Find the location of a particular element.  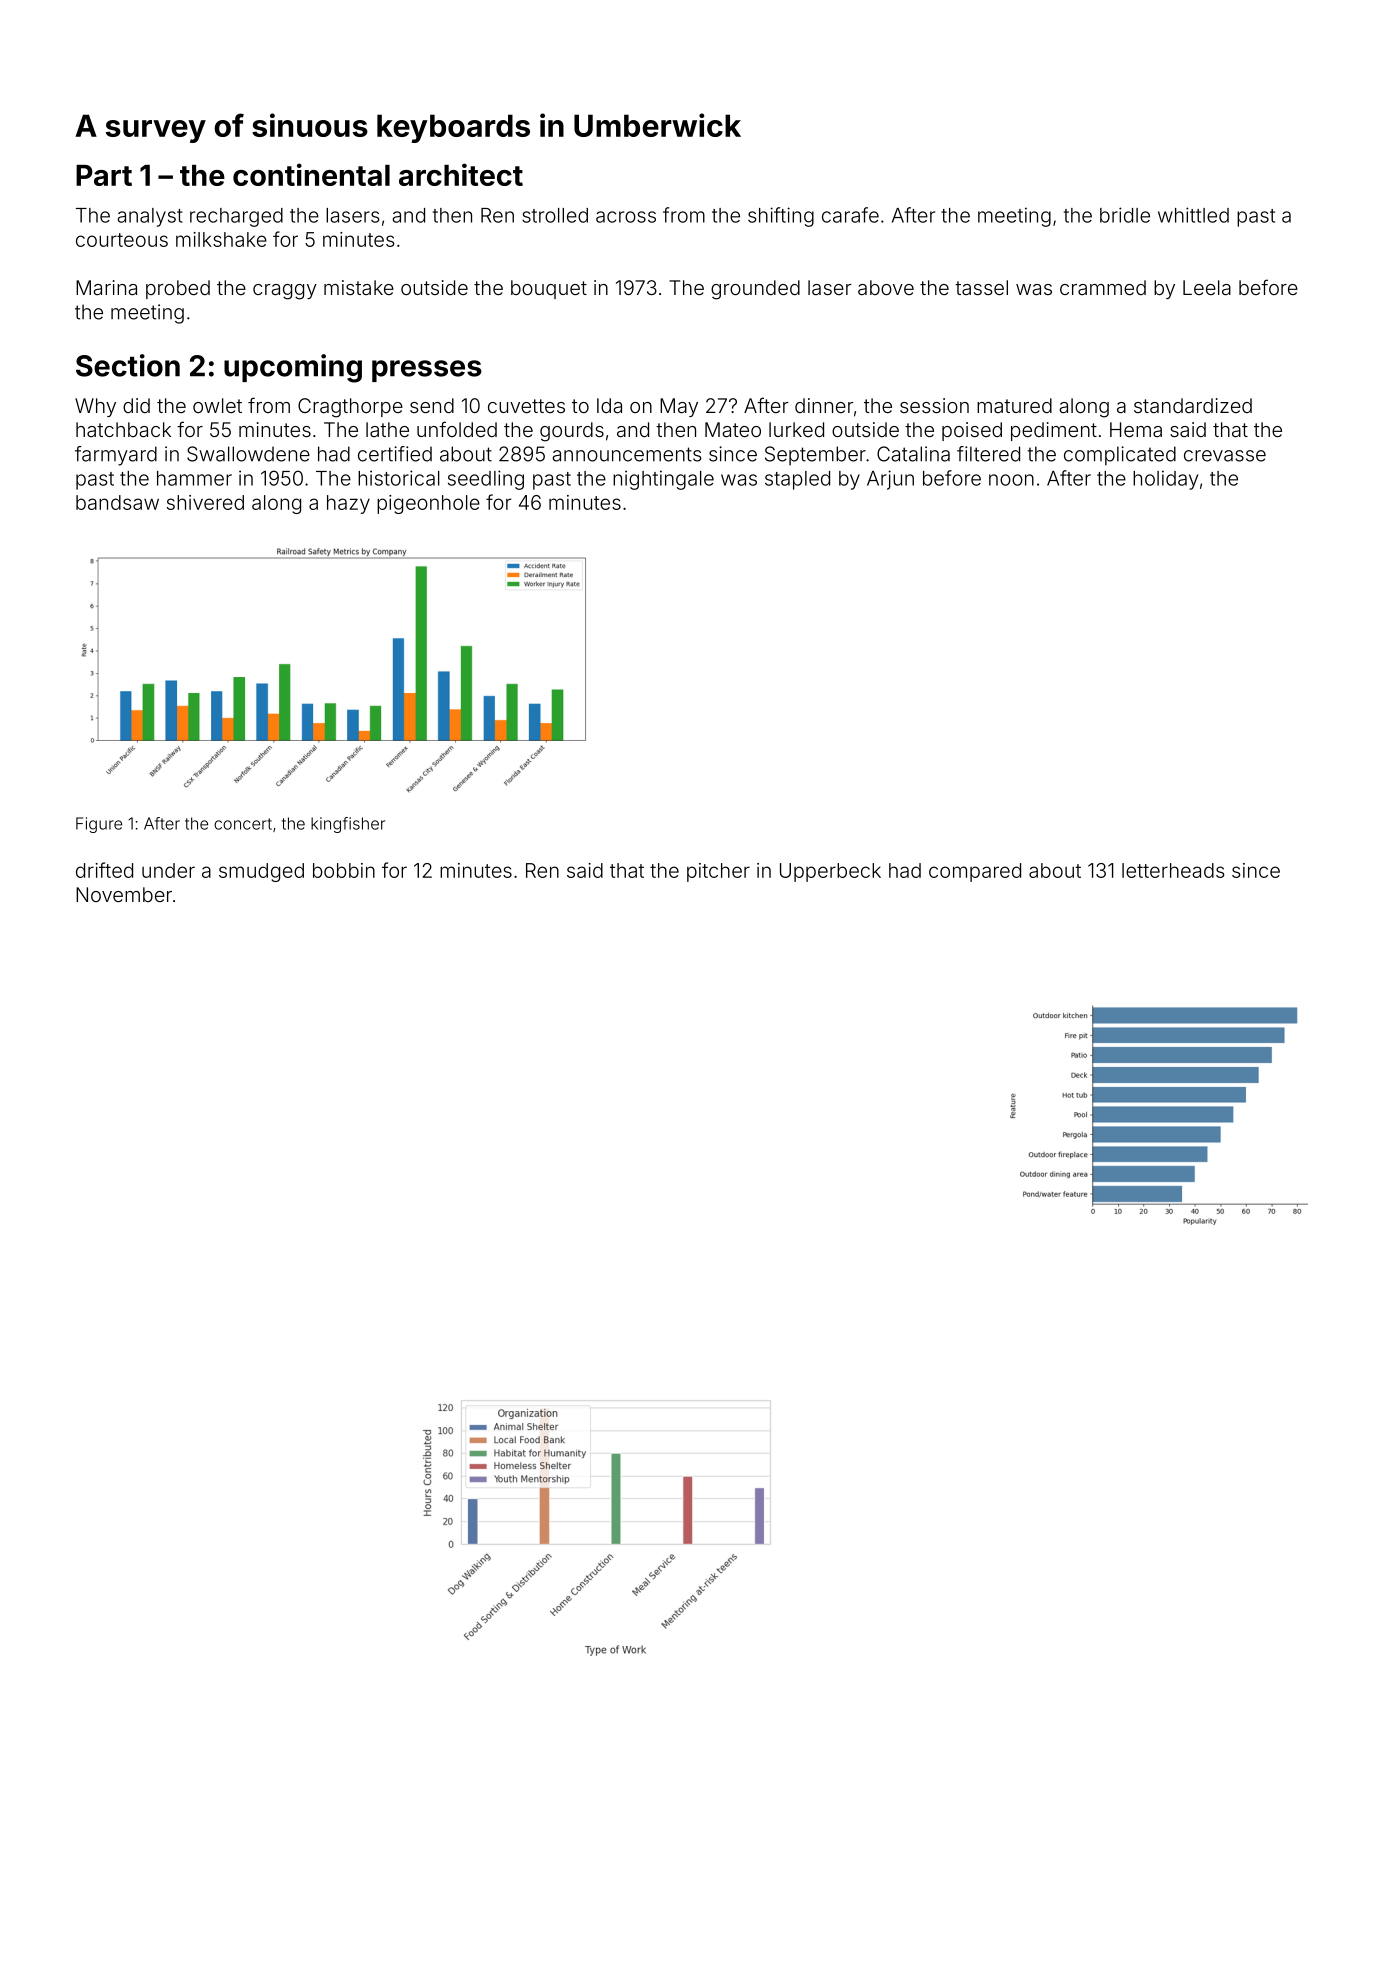

complicated is located at coordinates (1120, 456).
